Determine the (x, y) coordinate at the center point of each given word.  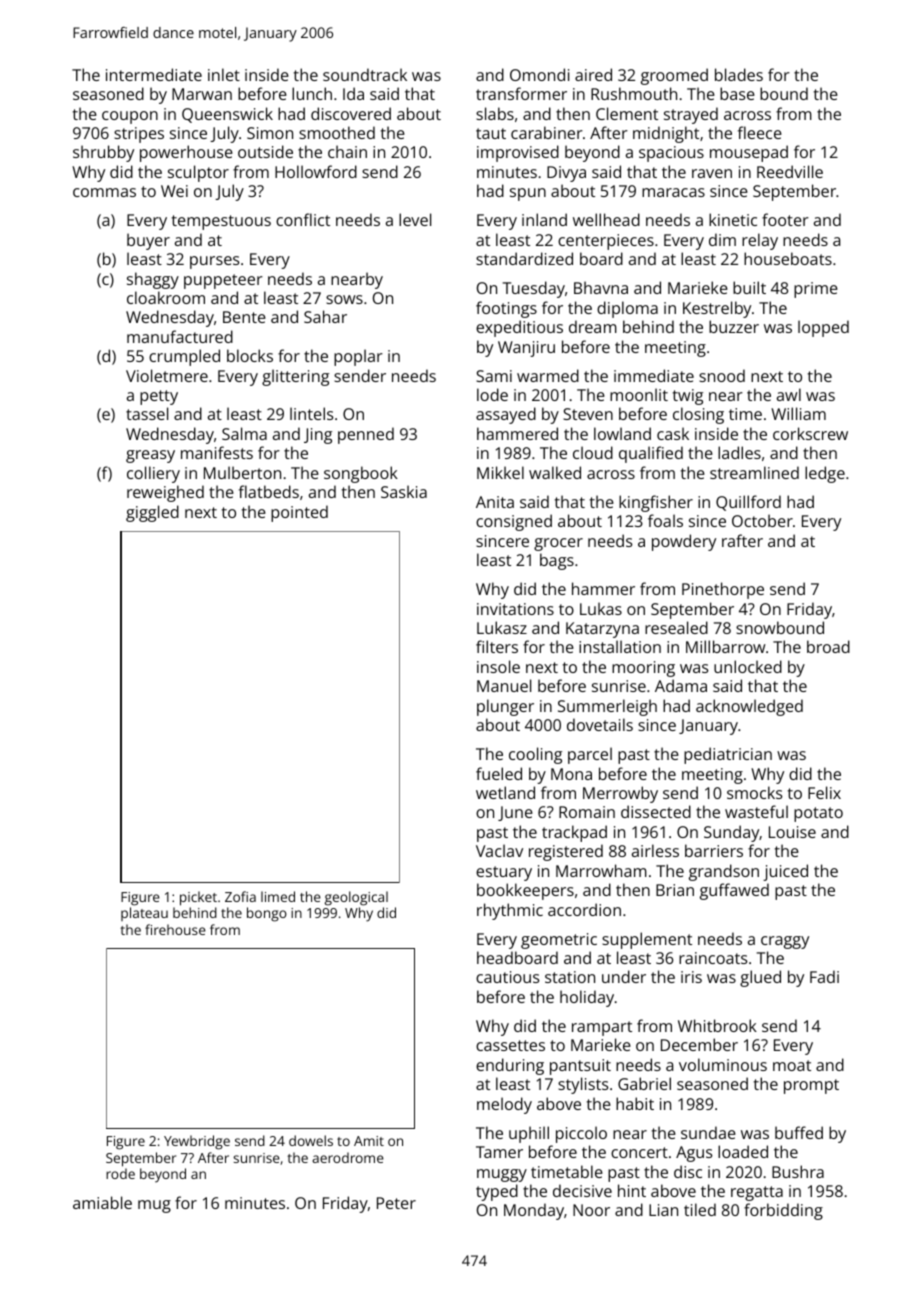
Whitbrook (717, 1025)
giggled (152, 513)
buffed (799, 1132)
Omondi (539, 74)
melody (504, 1105)
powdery (684, 542)
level (415, 219)
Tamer (499, 1152)
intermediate (154, 74)
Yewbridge (197, 1142)
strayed (691, 115)
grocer (558, 544)
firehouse (175, 929)
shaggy (153, 280)
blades (739, 74)
